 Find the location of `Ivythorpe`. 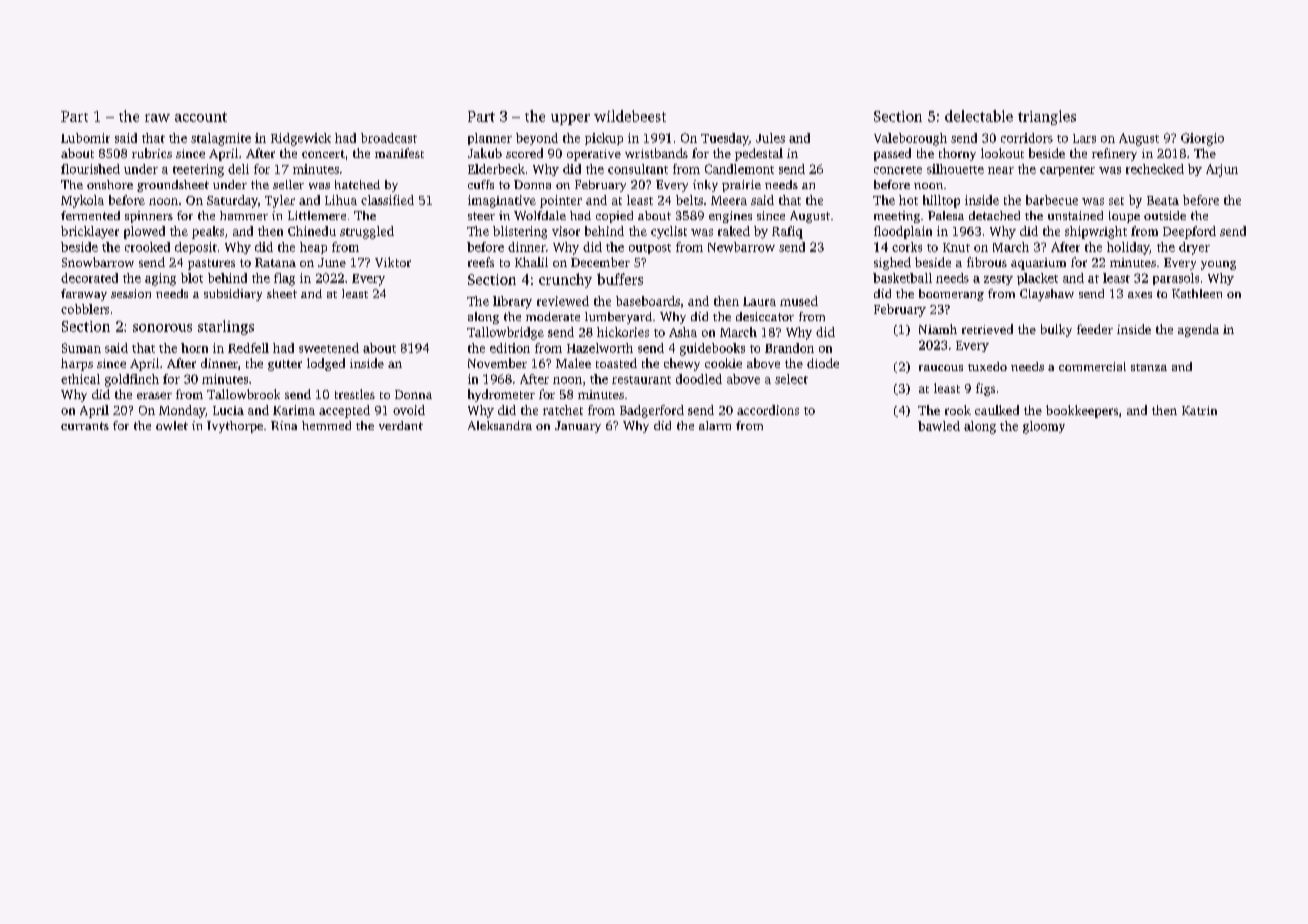

Ivythorpe is located at coordinates (235, 427).
